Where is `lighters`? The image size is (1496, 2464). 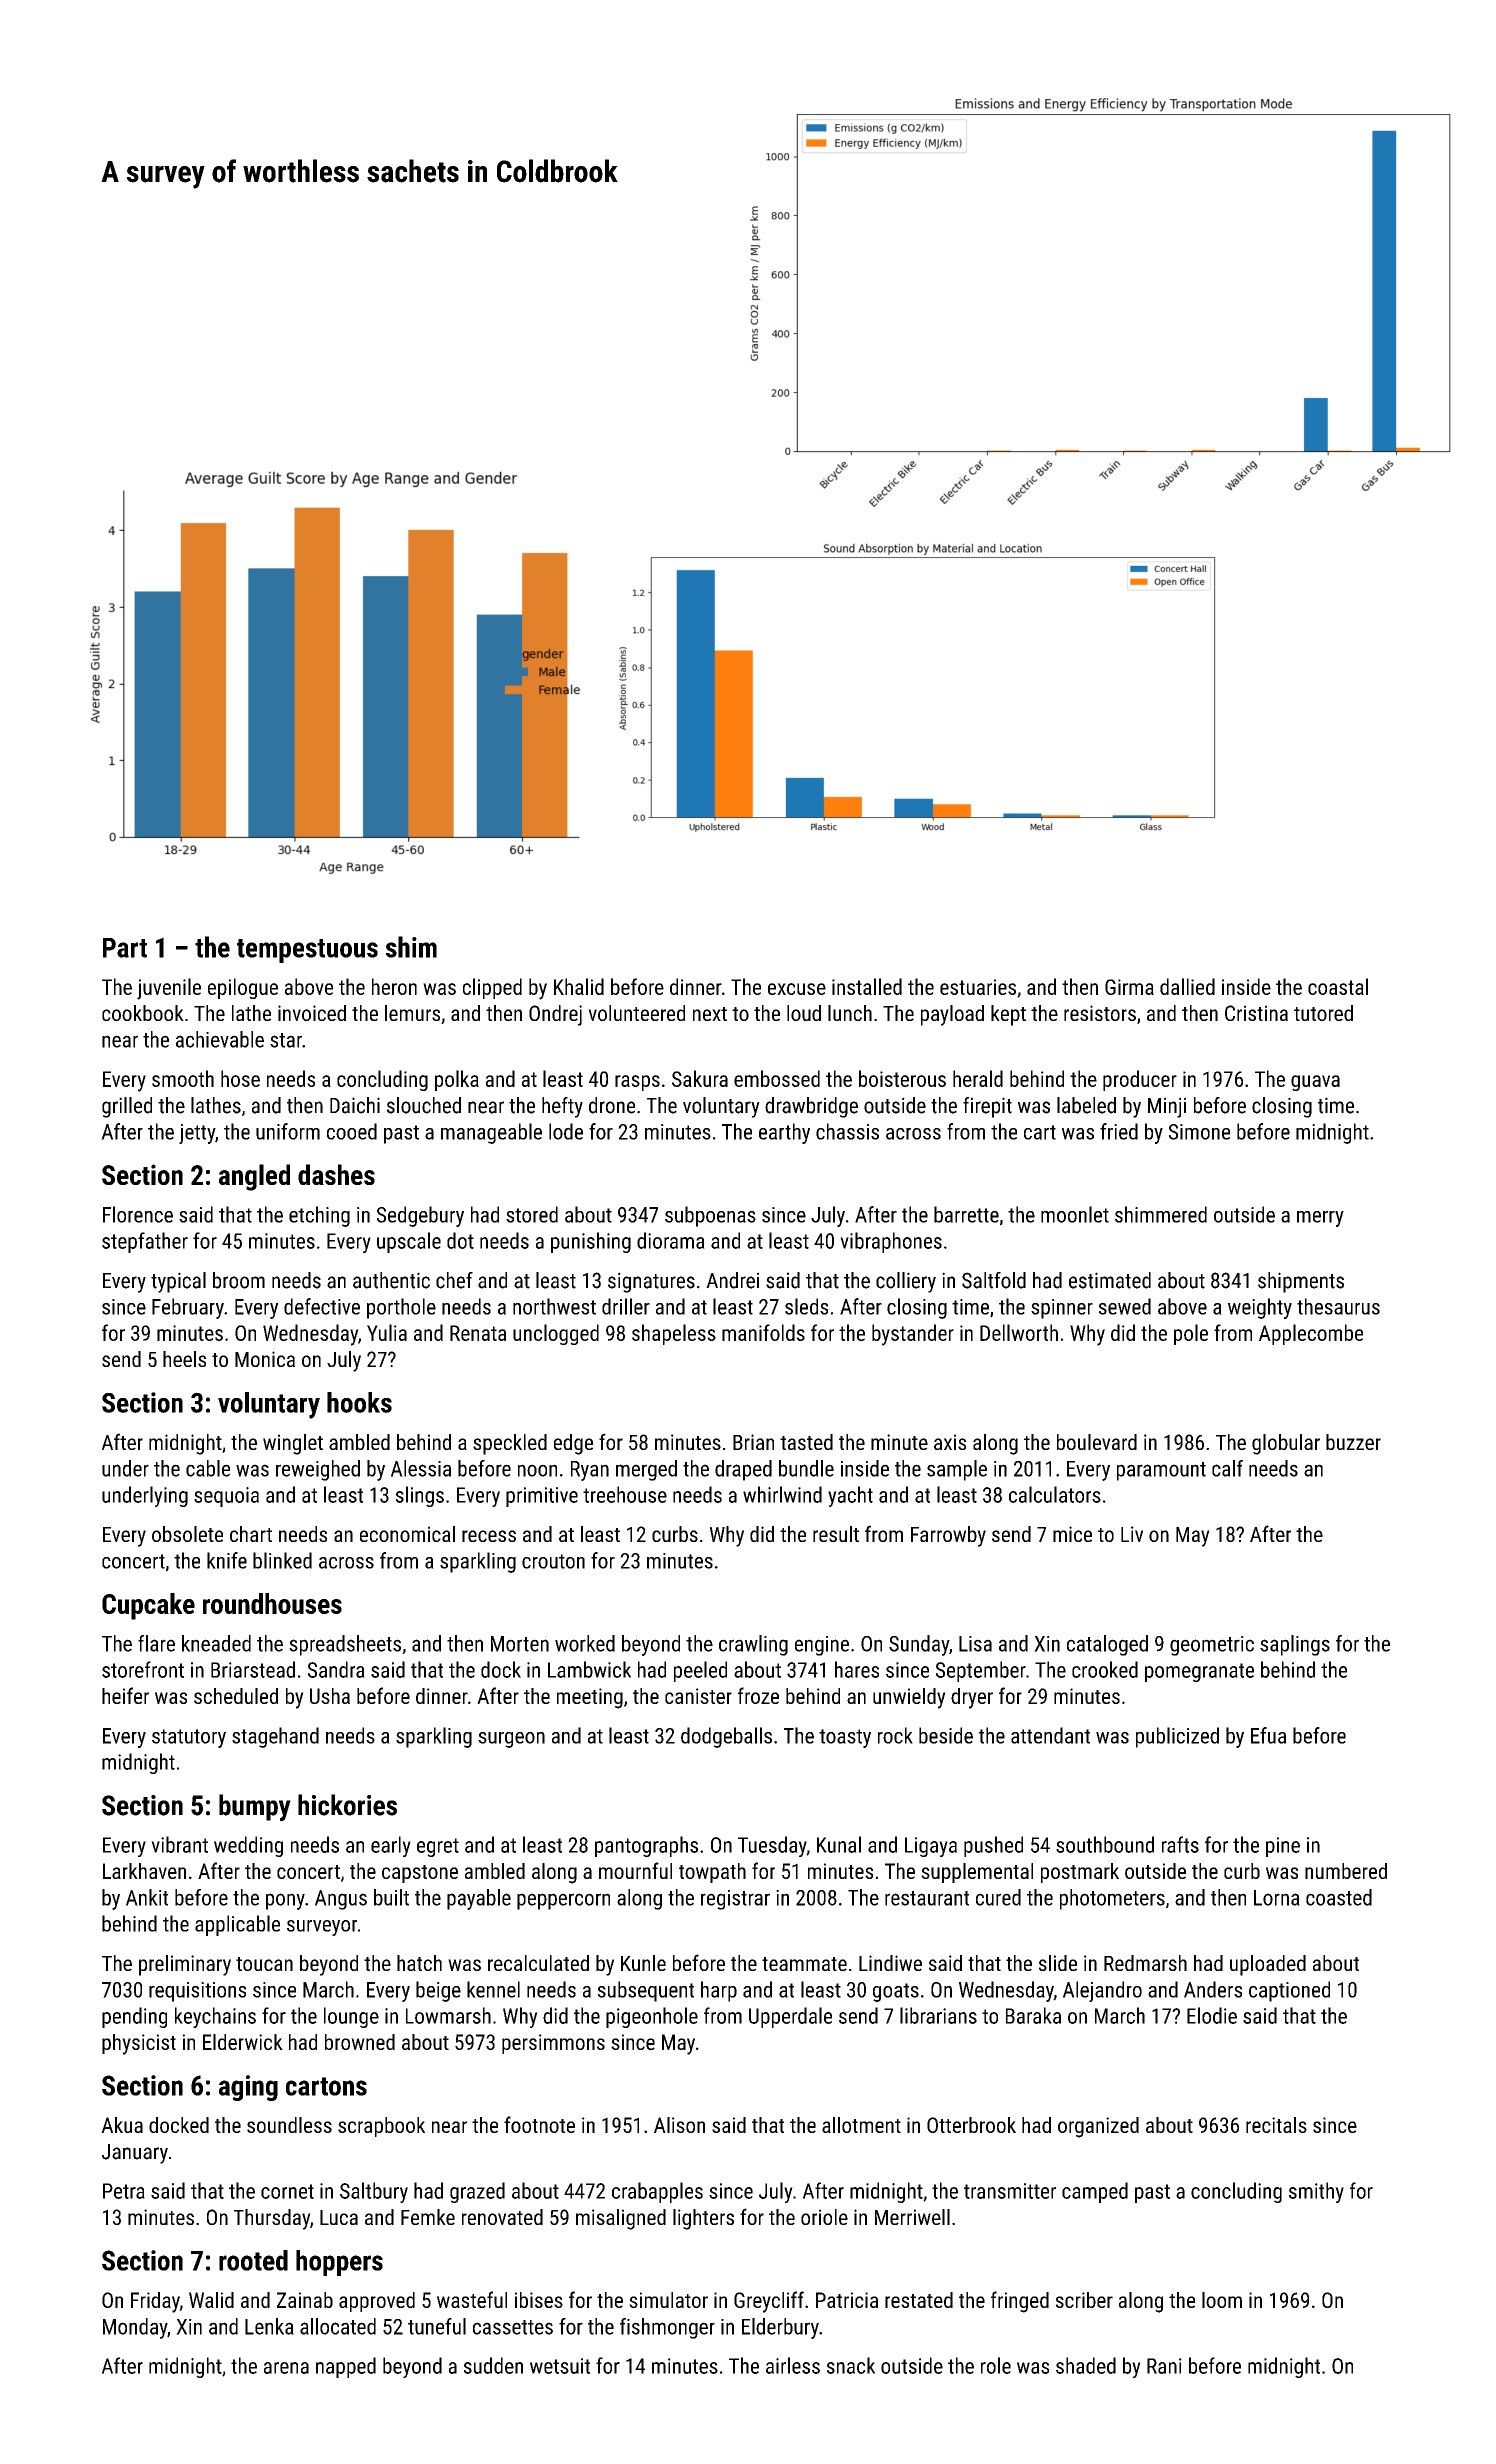 lighters is located at coordinates (703, 2219).
